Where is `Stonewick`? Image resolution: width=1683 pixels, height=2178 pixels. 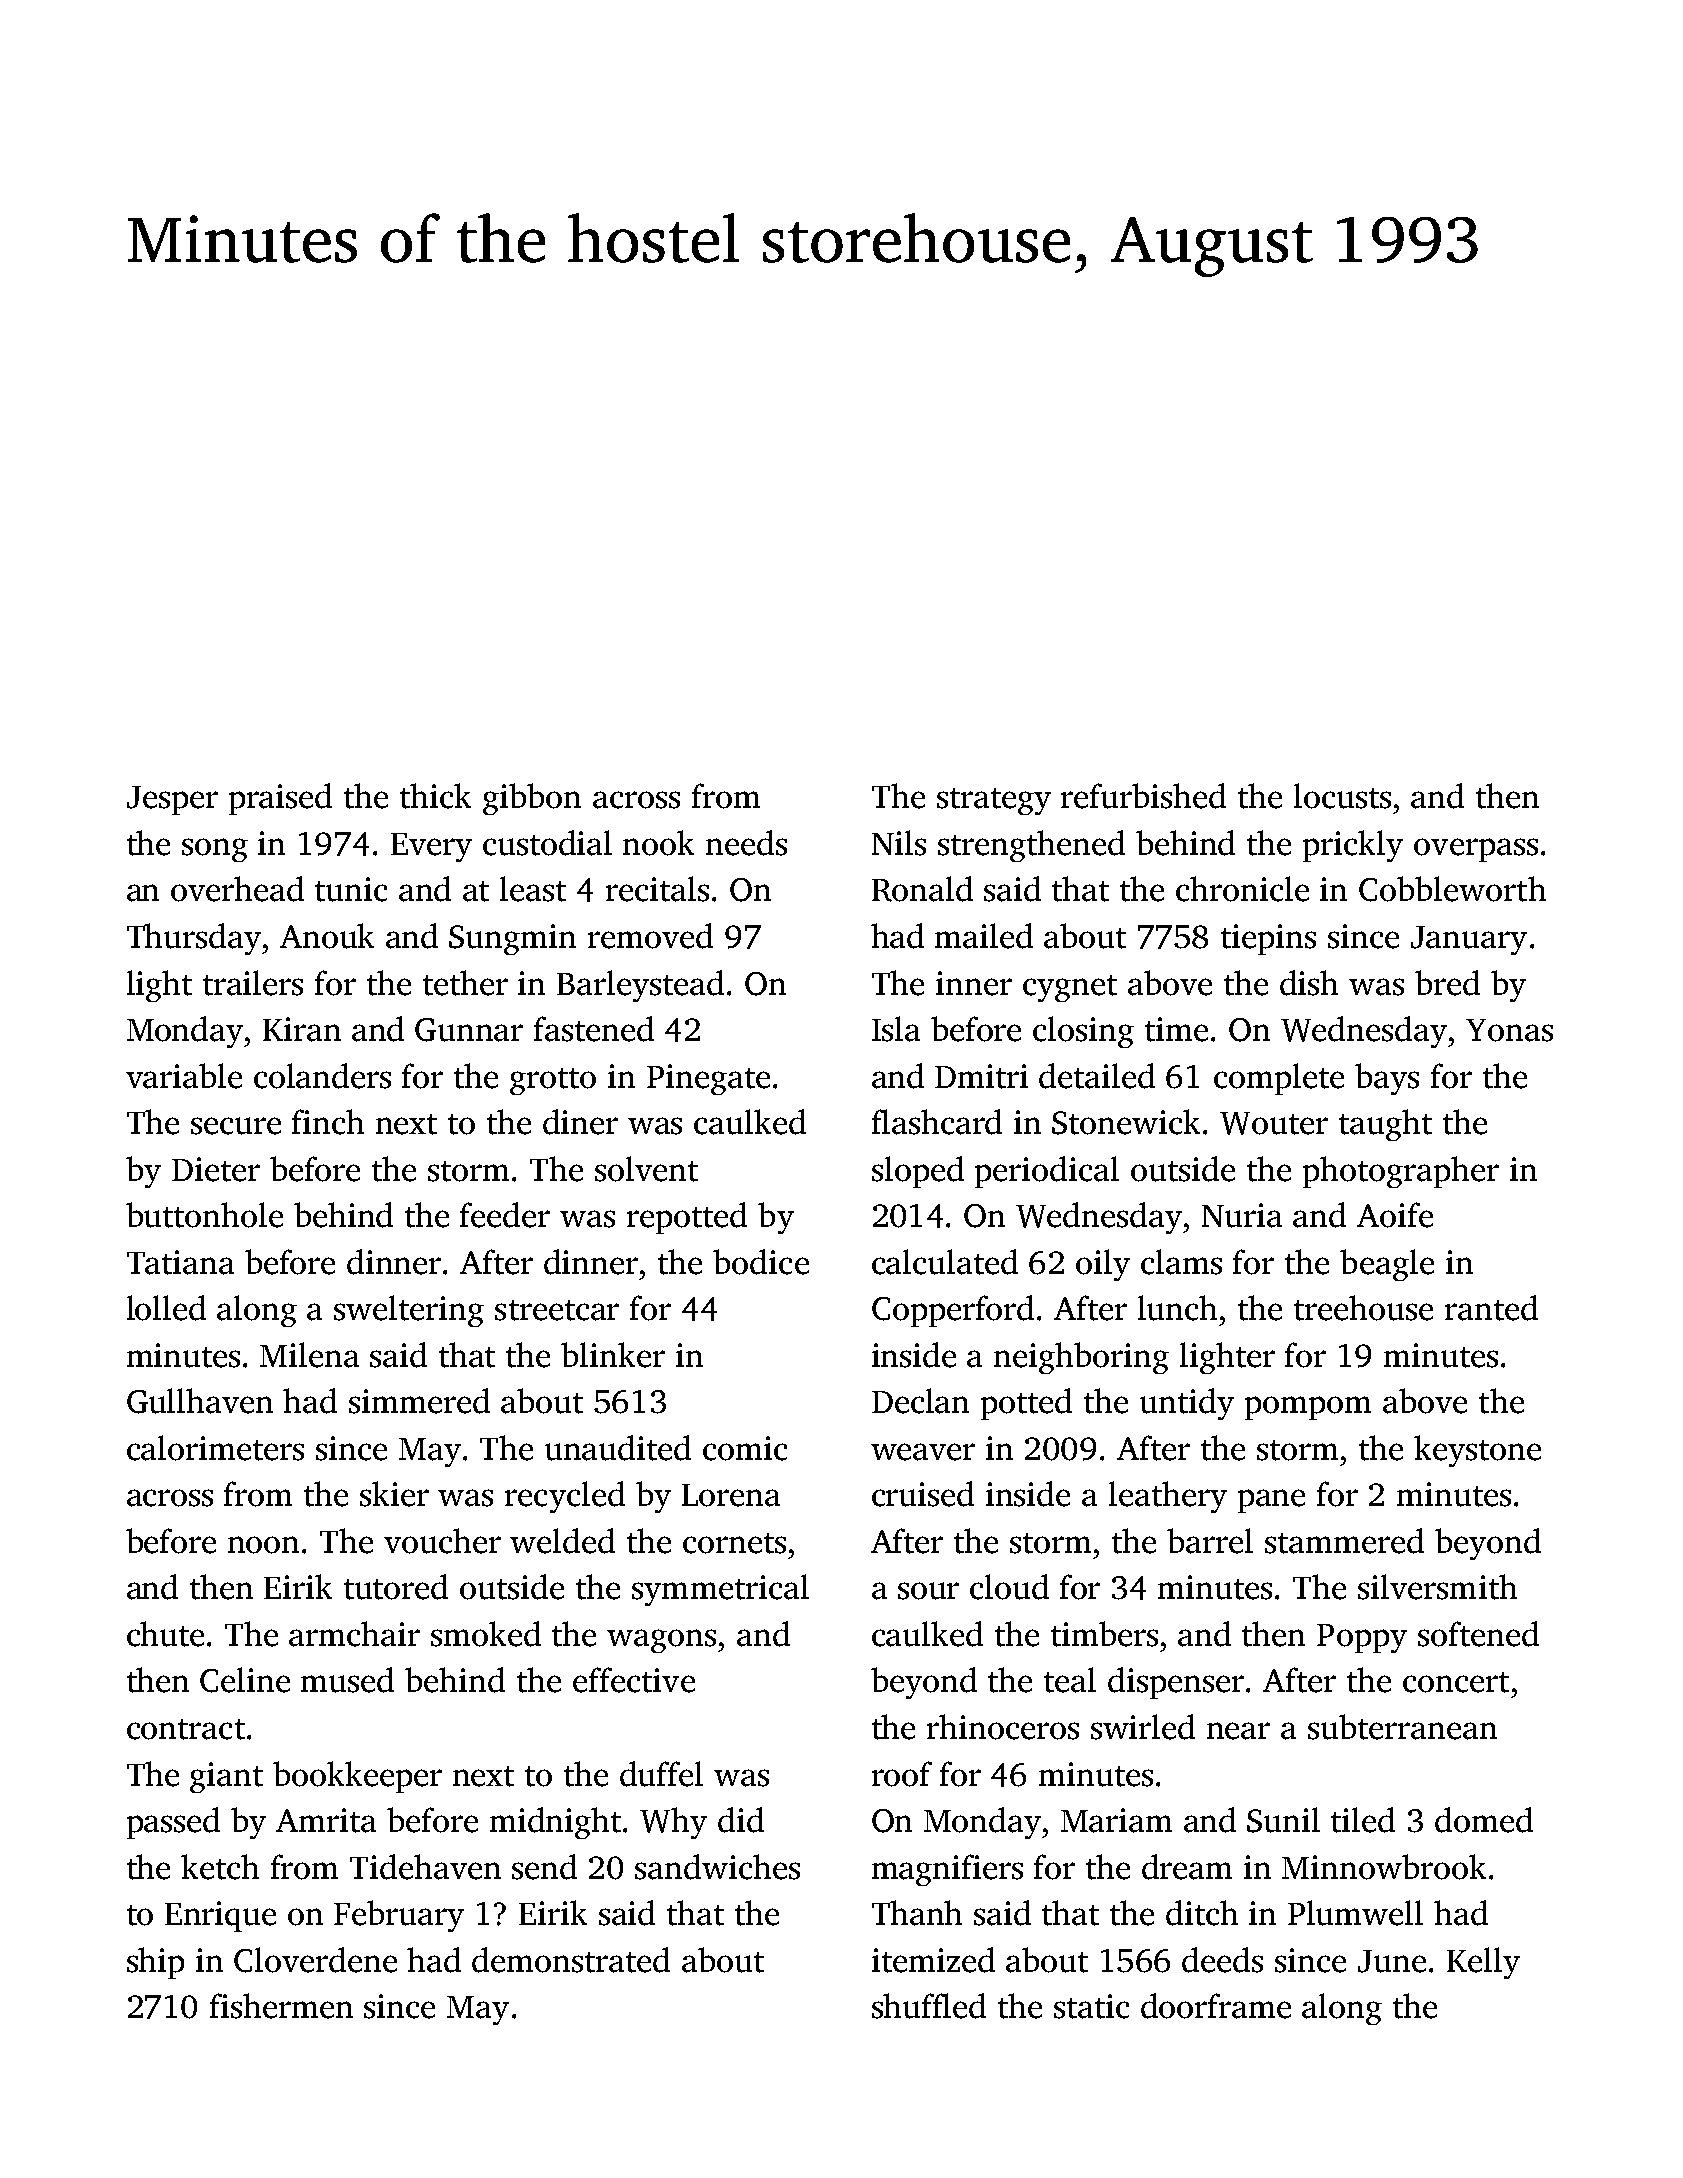
Stonewick is located at coordinates (1126, 1122).
